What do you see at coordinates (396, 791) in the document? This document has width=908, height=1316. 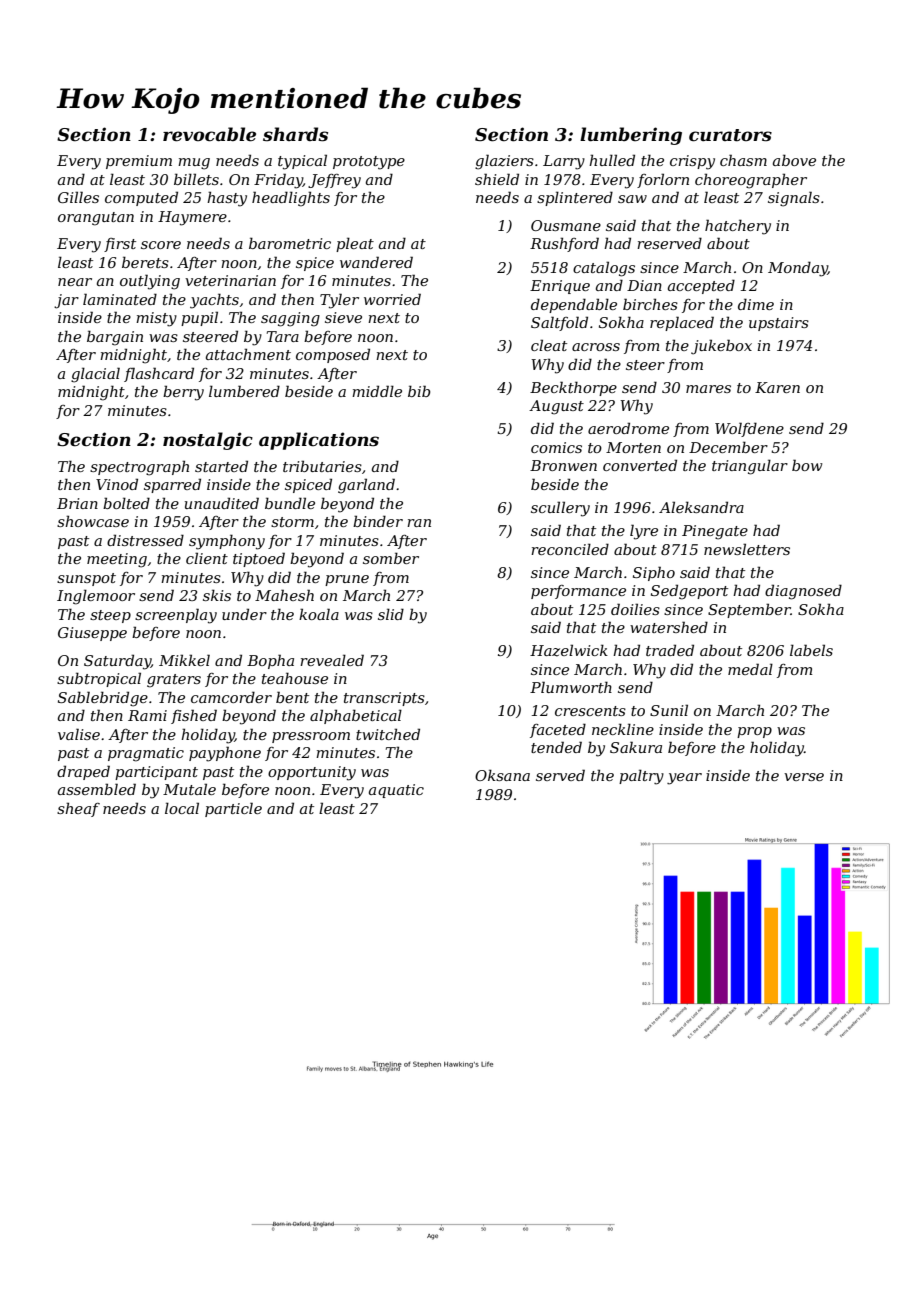 I see `aquatic` at bounding box center [396, 791].
